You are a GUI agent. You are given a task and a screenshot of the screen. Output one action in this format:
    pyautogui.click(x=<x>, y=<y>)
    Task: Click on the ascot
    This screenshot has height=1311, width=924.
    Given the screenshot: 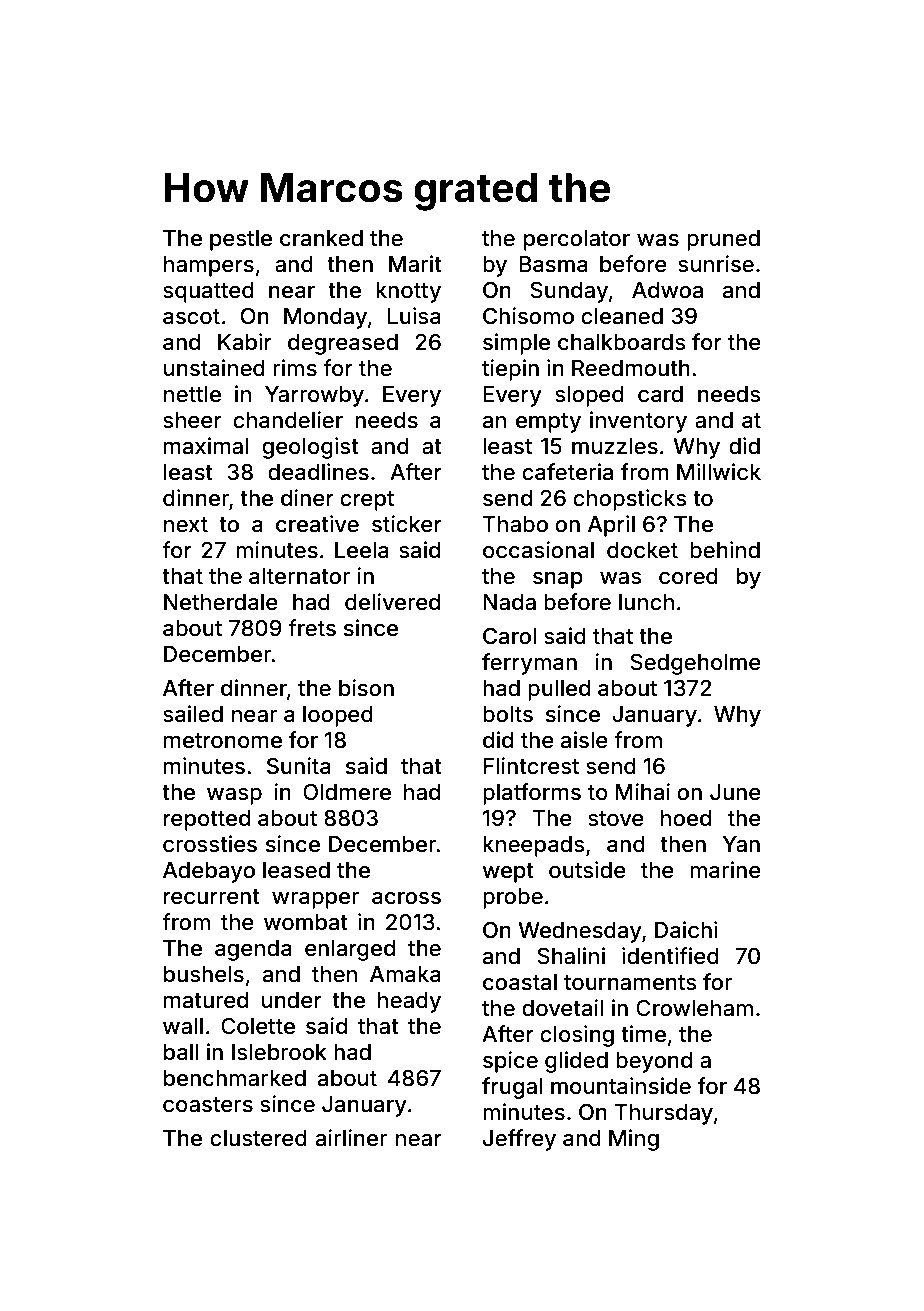 What is the action you would take?
    pyautogui.click(x=191, y=317)
